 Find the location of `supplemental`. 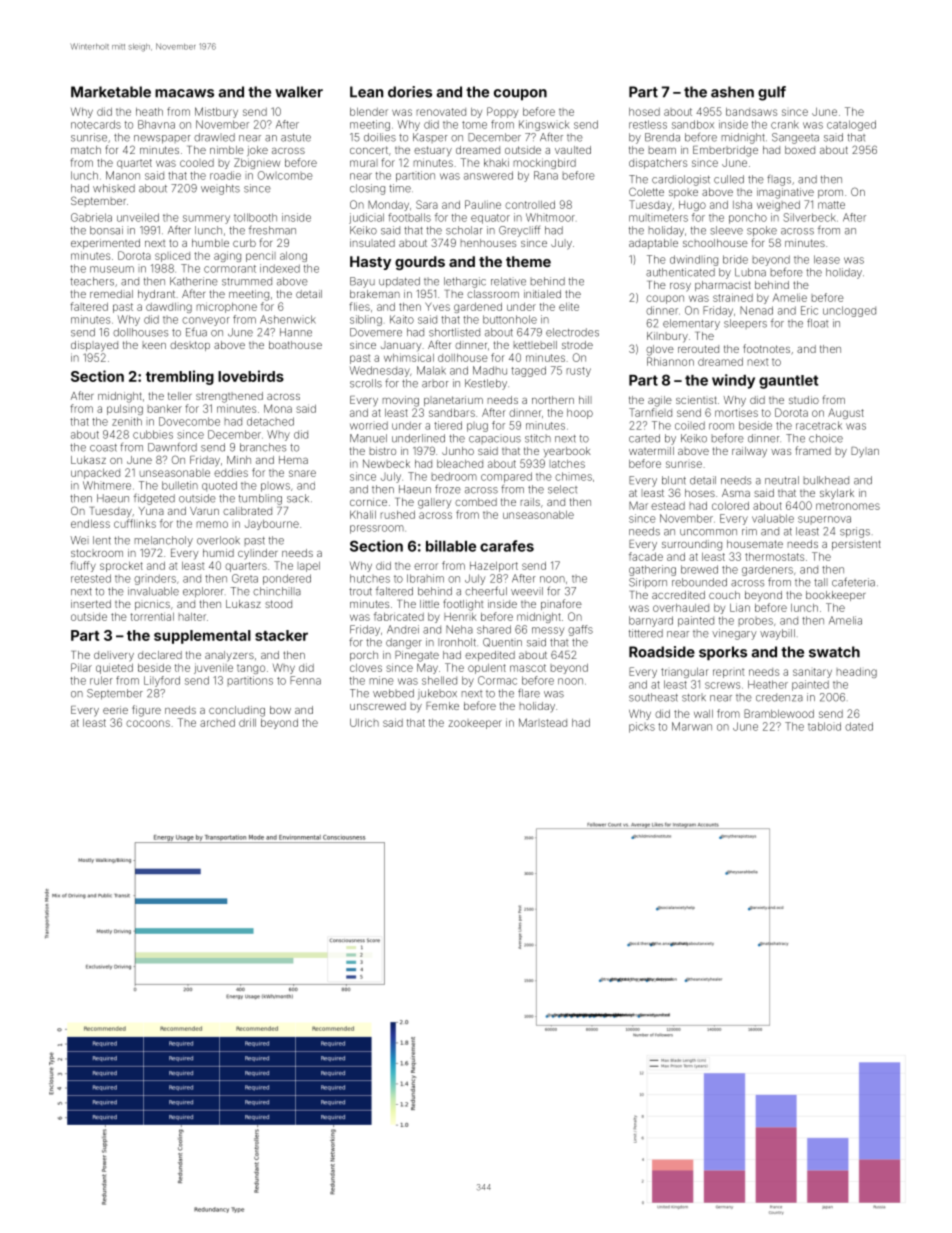

supplemental is located at coordinates (202, 637).
